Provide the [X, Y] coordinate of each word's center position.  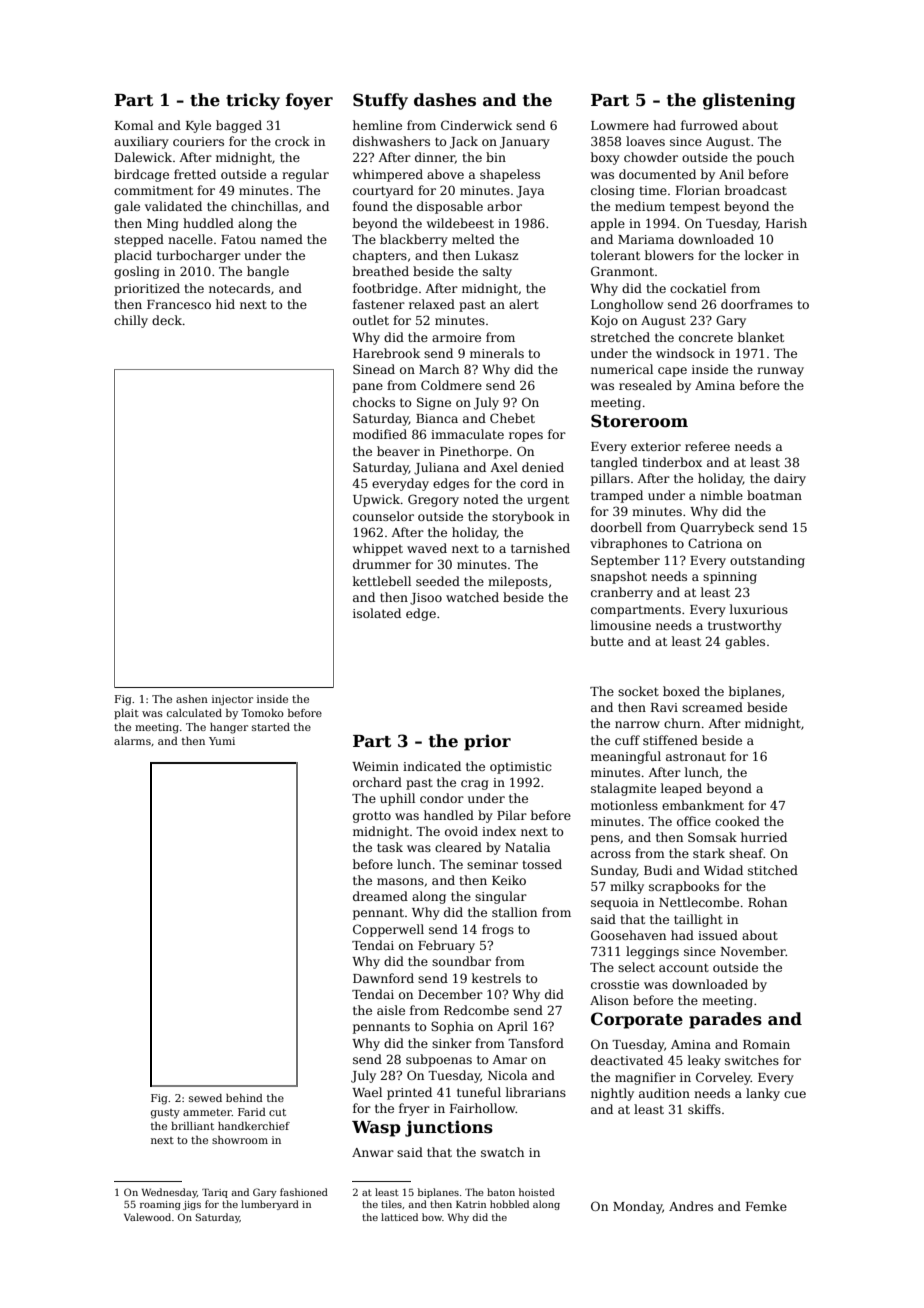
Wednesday [169, 1193]
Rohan [767, 902]
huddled [208, 223]
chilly [131, 321]
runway [780, 372]
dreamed [380, 896]
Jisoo [426, 599]
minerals [497, 353]
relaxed [432, 304]
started [271, 727]
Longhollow [627, 305]
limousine [621, 625]
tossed [542, 864]
